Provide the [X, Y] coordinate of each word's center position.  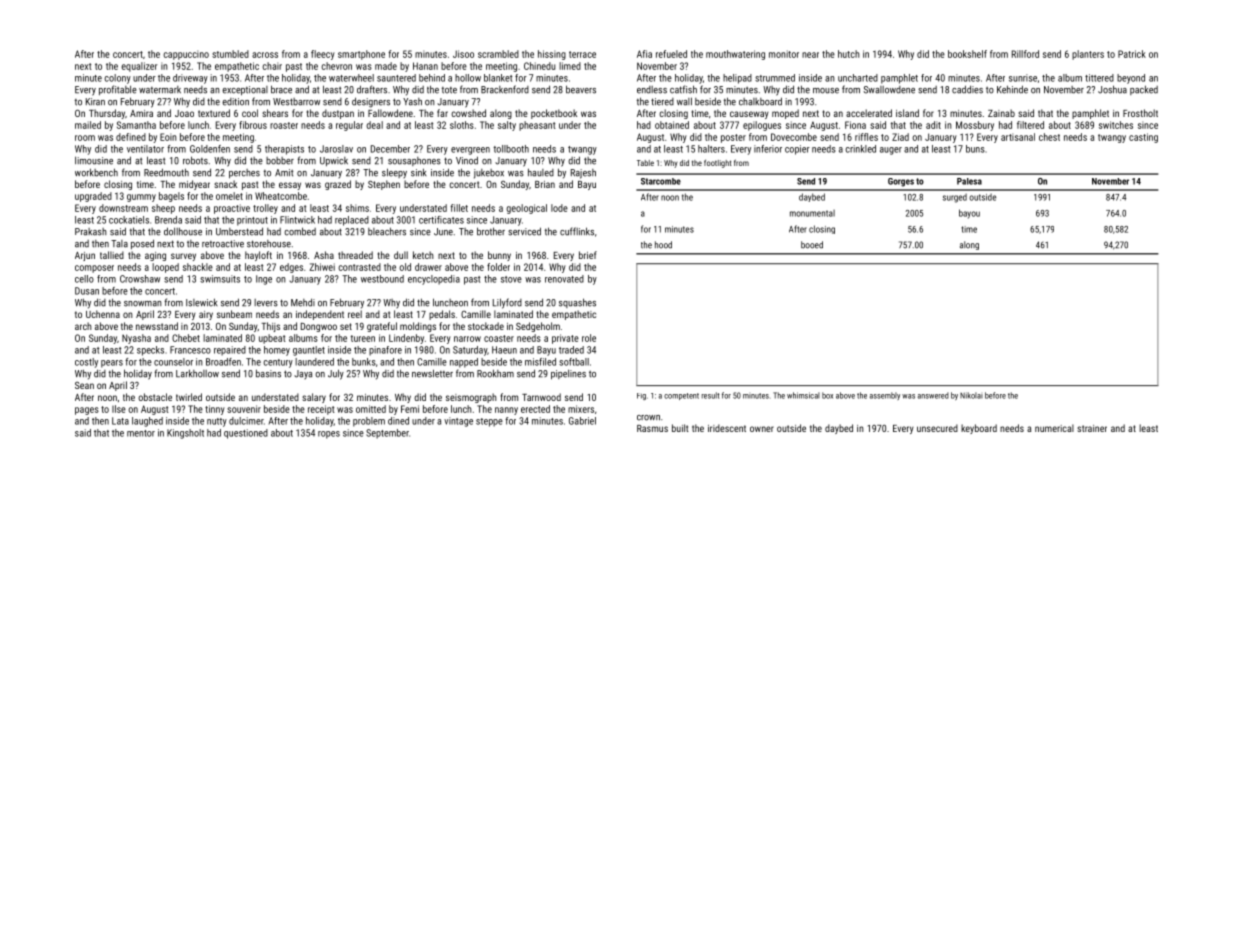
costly [86, 363]
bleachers [387, 231]
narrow [467, 339]
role [589, 338]
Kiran [95, 102]
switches [1116, 125]
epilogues [762, 126]
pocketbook [554, 114]
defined [131, 137]
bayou [969, 214]
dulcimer [246, 421]
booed [812, 245]
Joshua [1112, 89]
